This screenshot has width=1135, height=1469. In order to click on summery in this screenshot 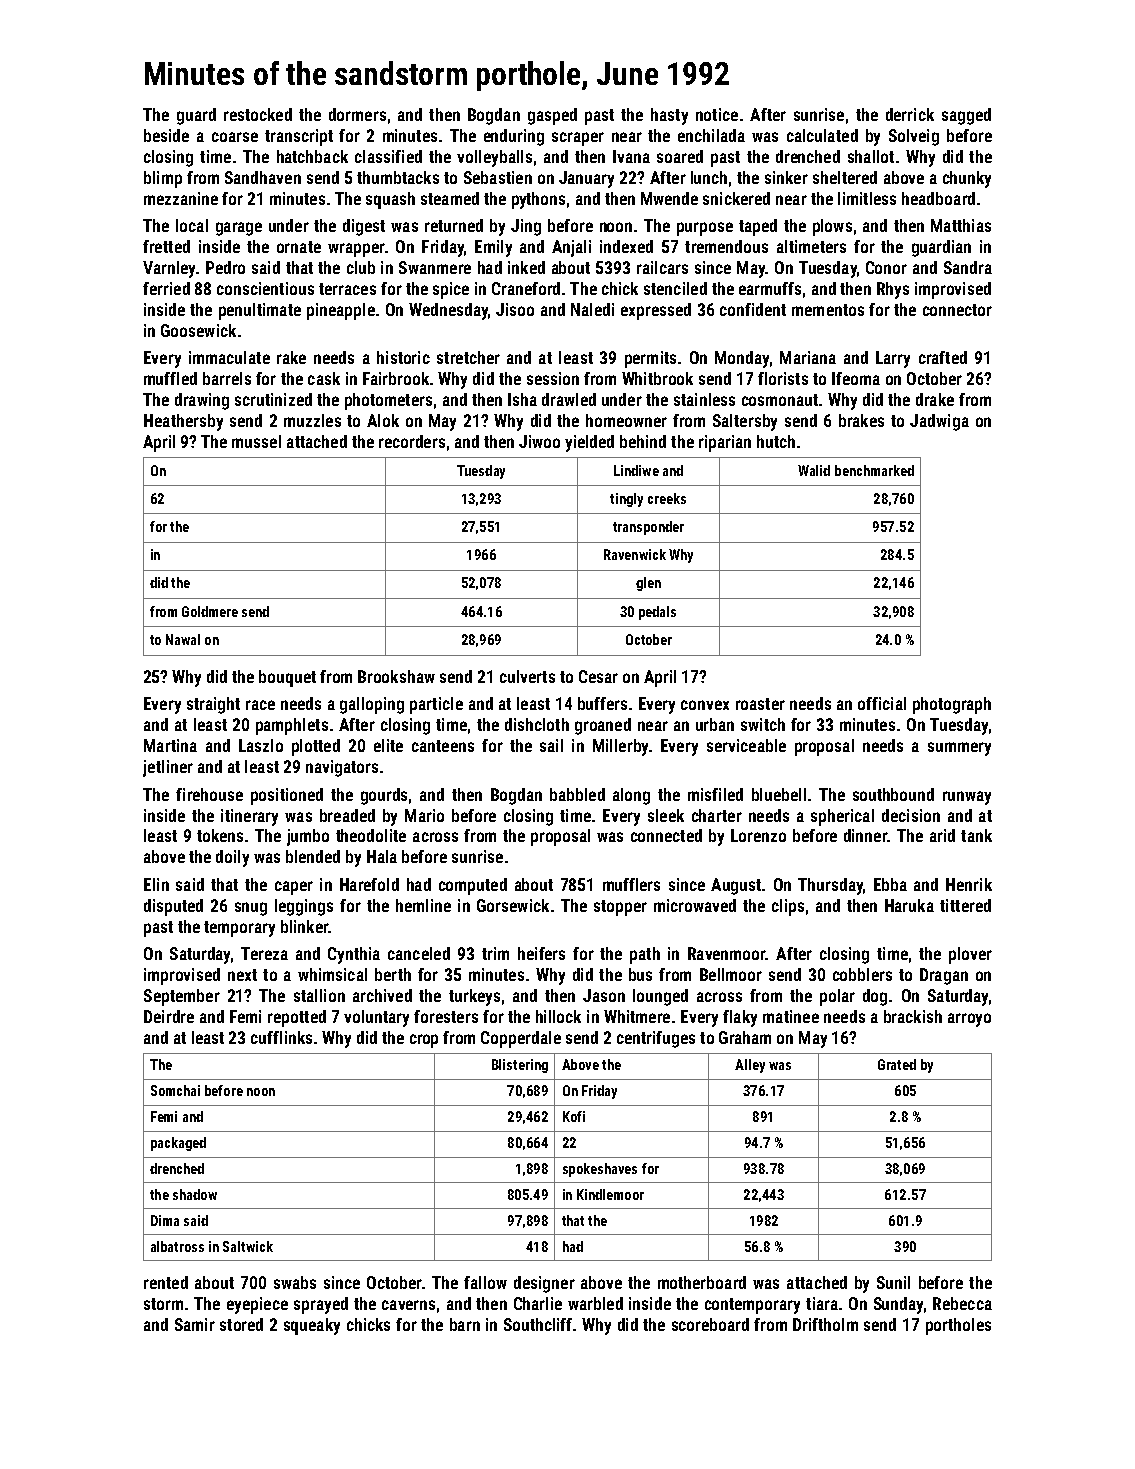, I will do `click(959, 749)`.
